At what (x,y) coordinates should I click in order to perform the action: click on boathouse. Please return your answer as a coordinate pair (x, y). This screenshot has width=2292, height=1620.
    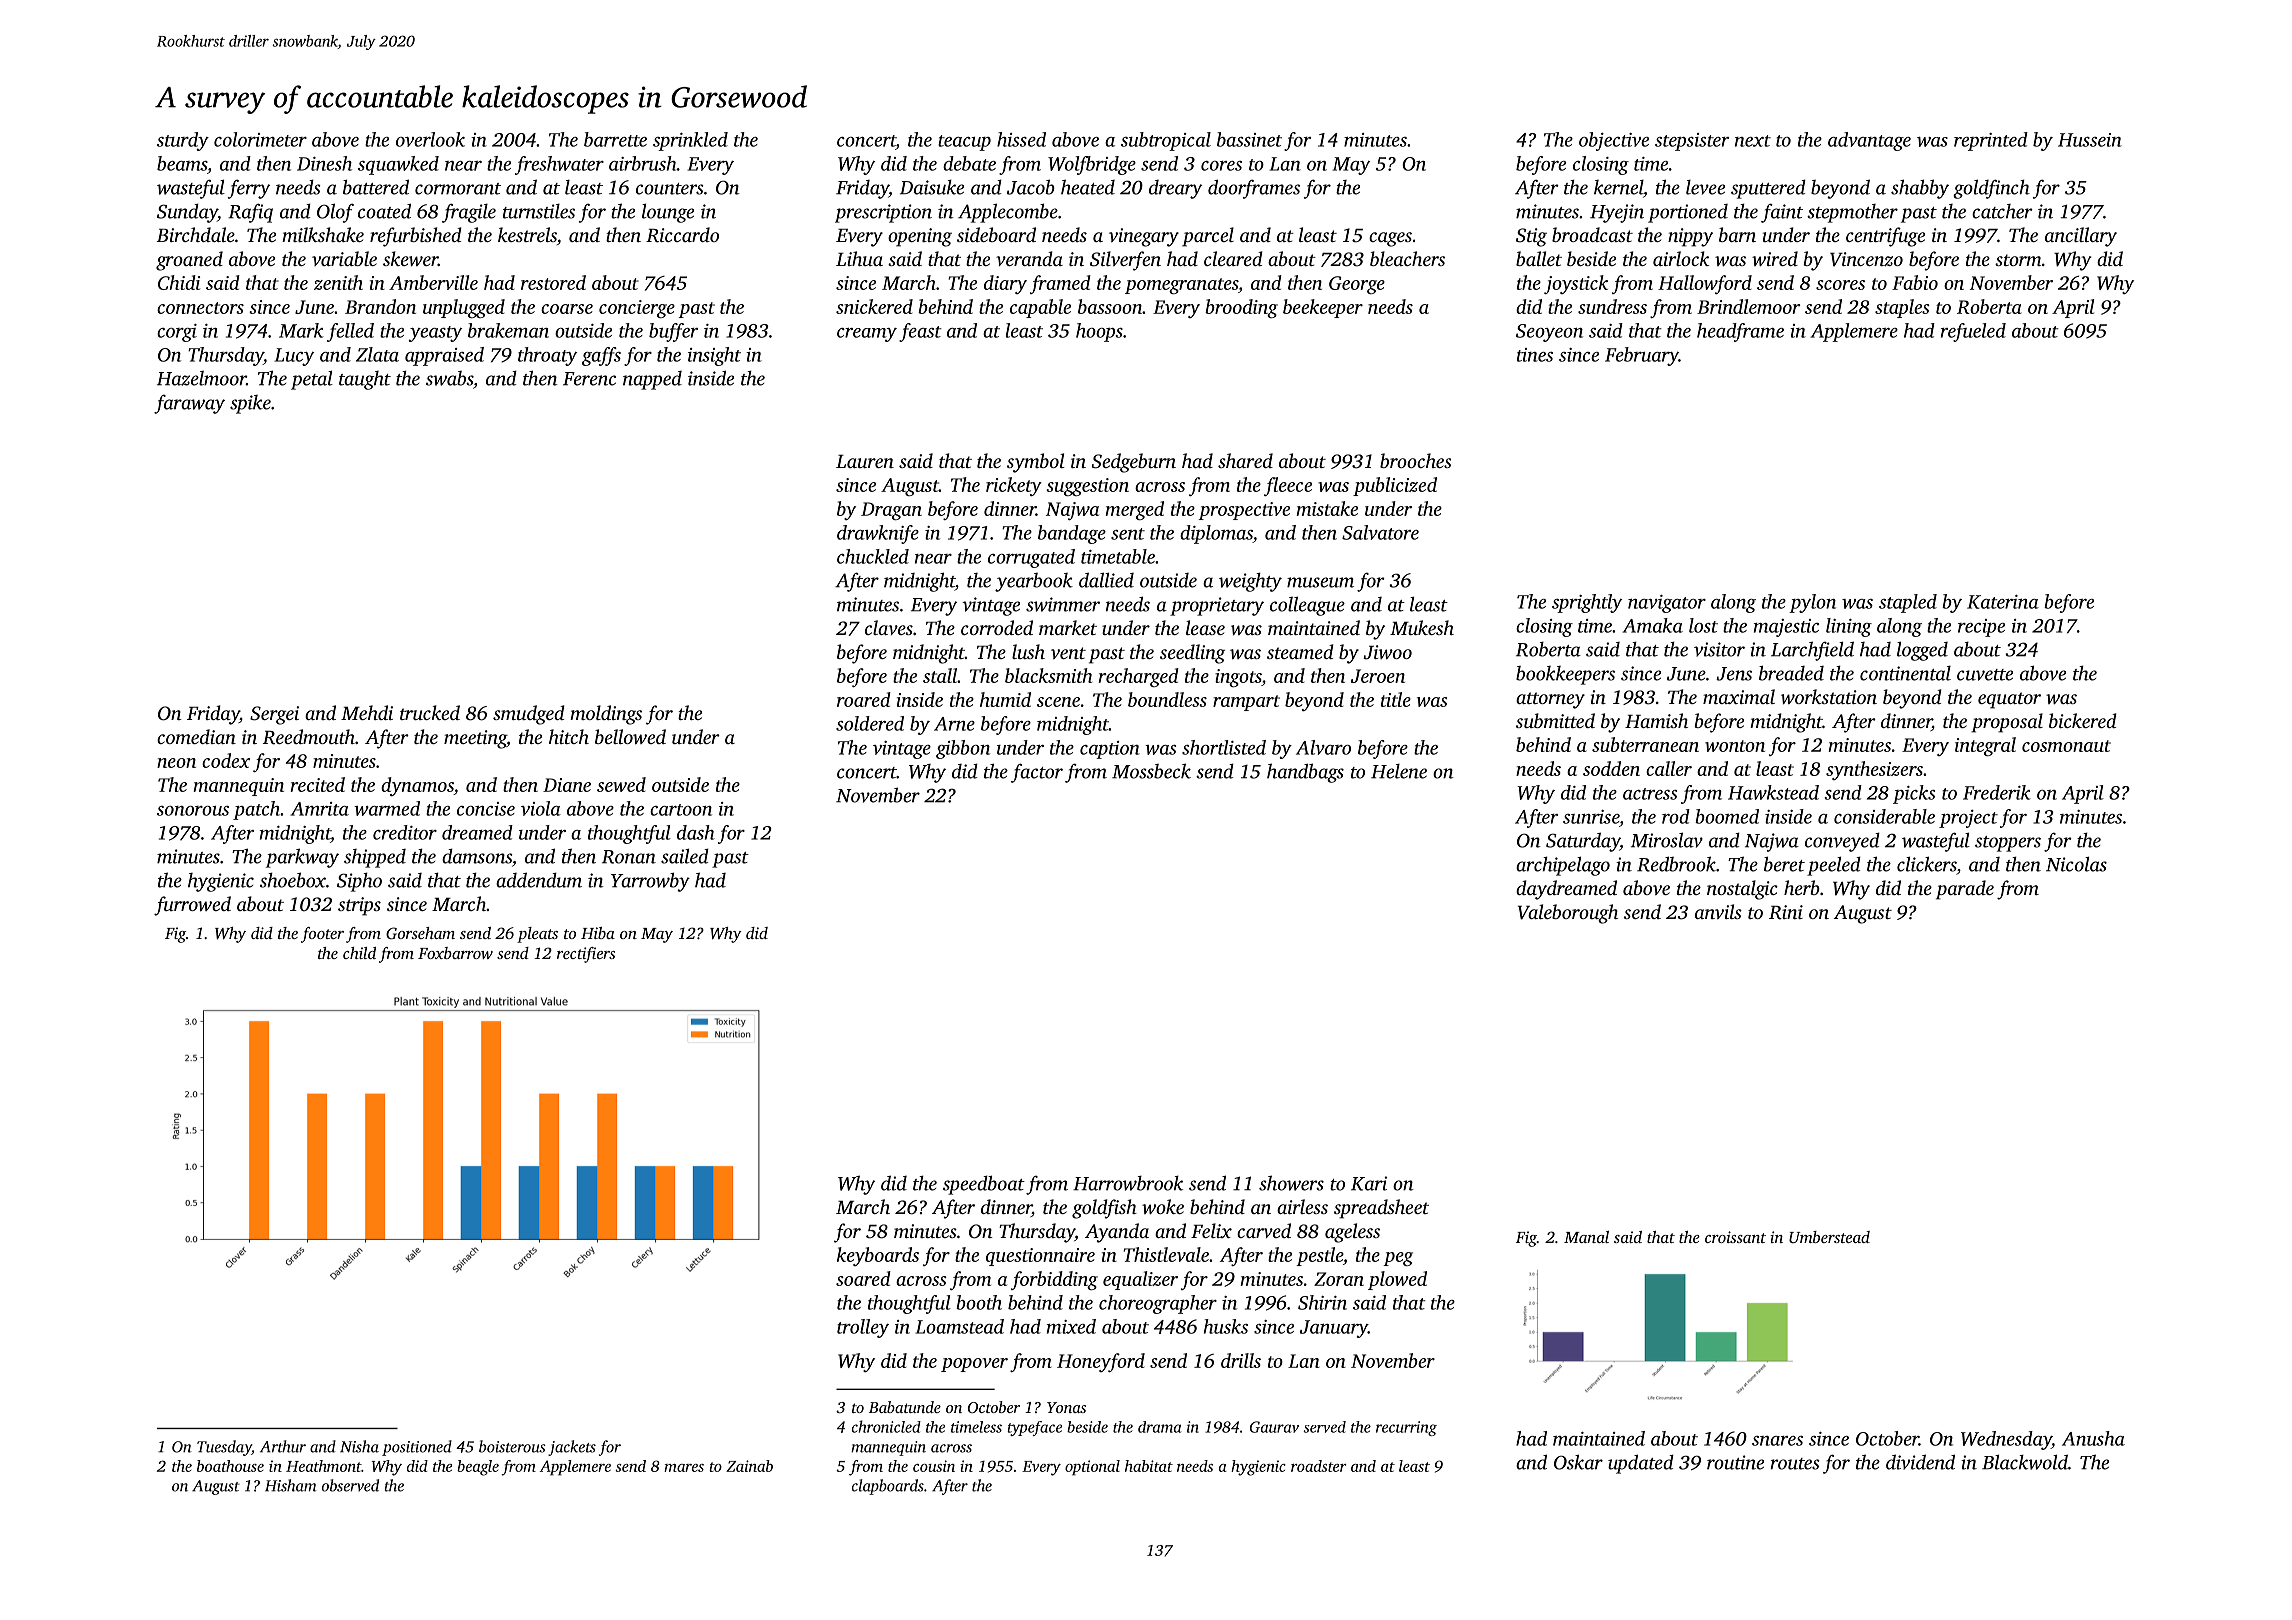
    Looking at the image, I should click on (230, 1466).
